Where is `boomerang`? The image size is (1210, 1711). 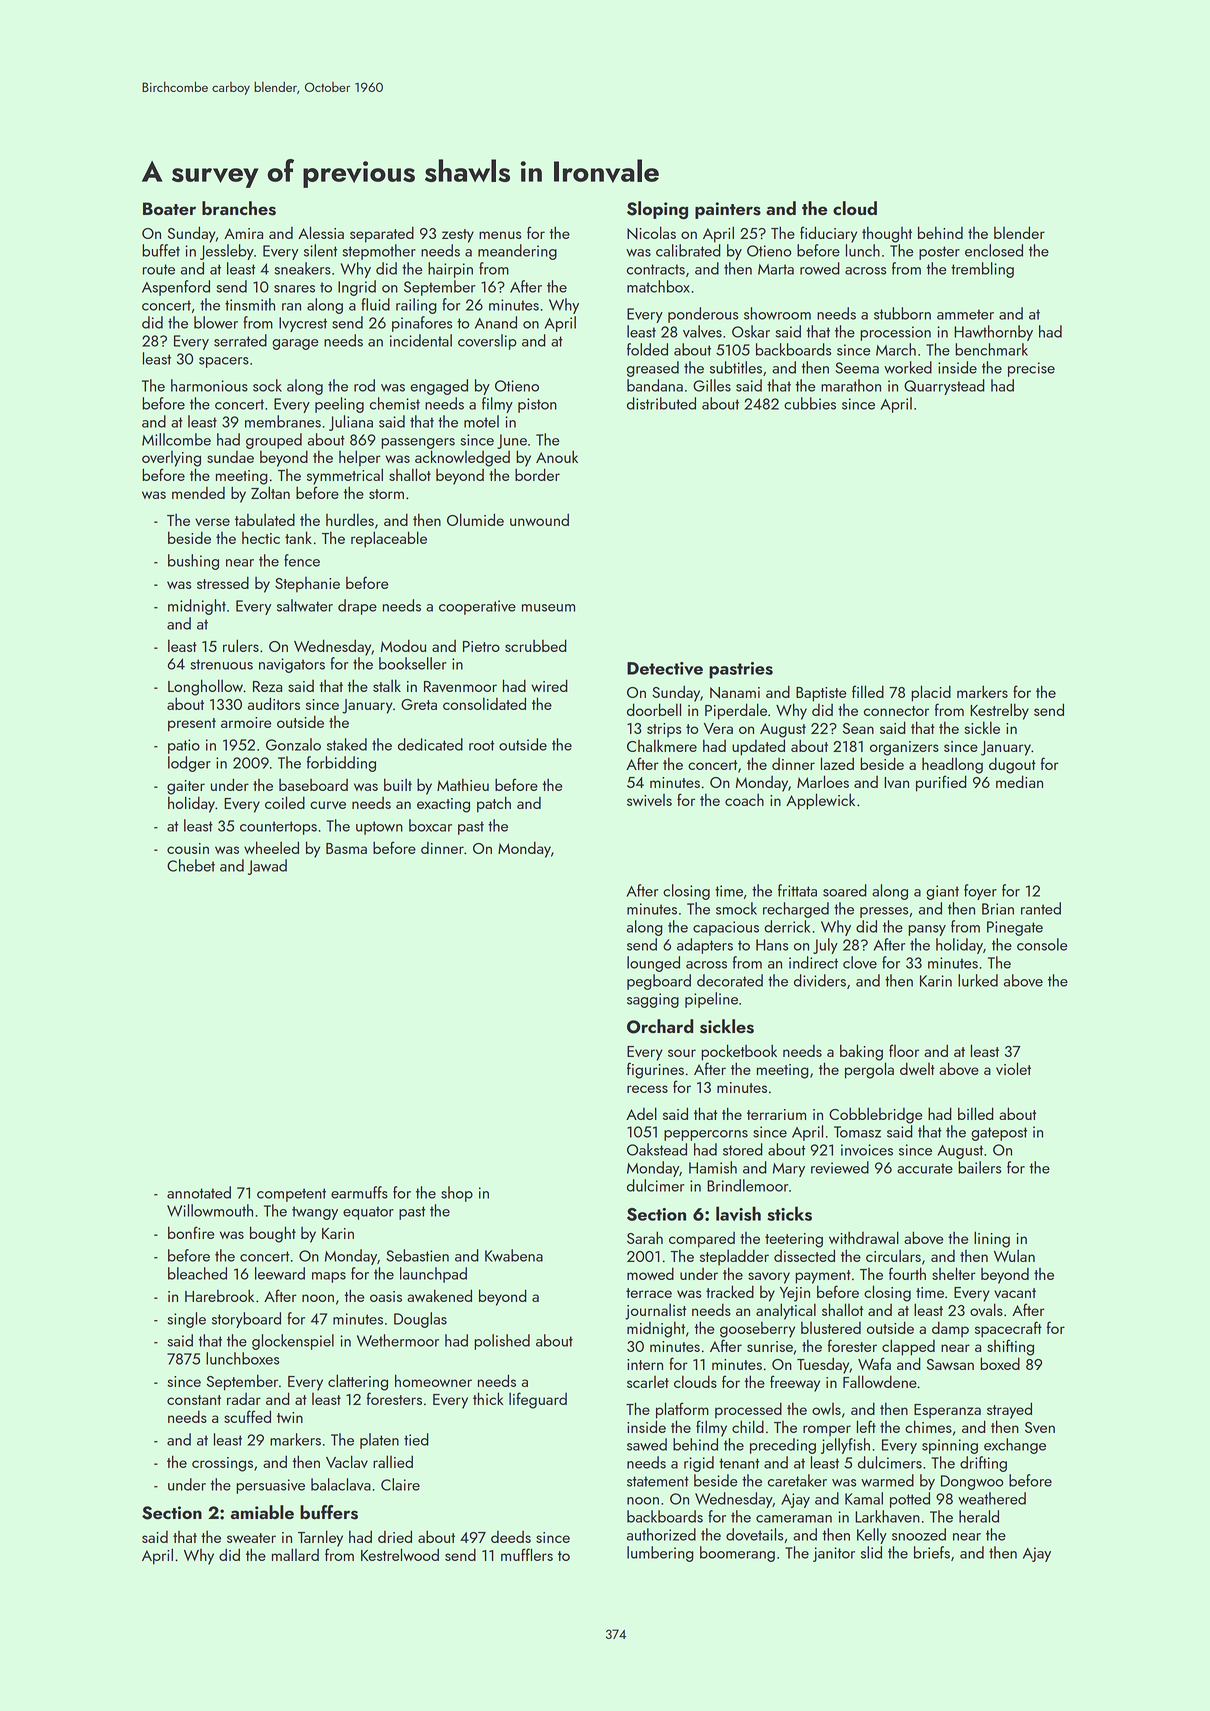 boomerang is located at coordinates (737, 1554).
